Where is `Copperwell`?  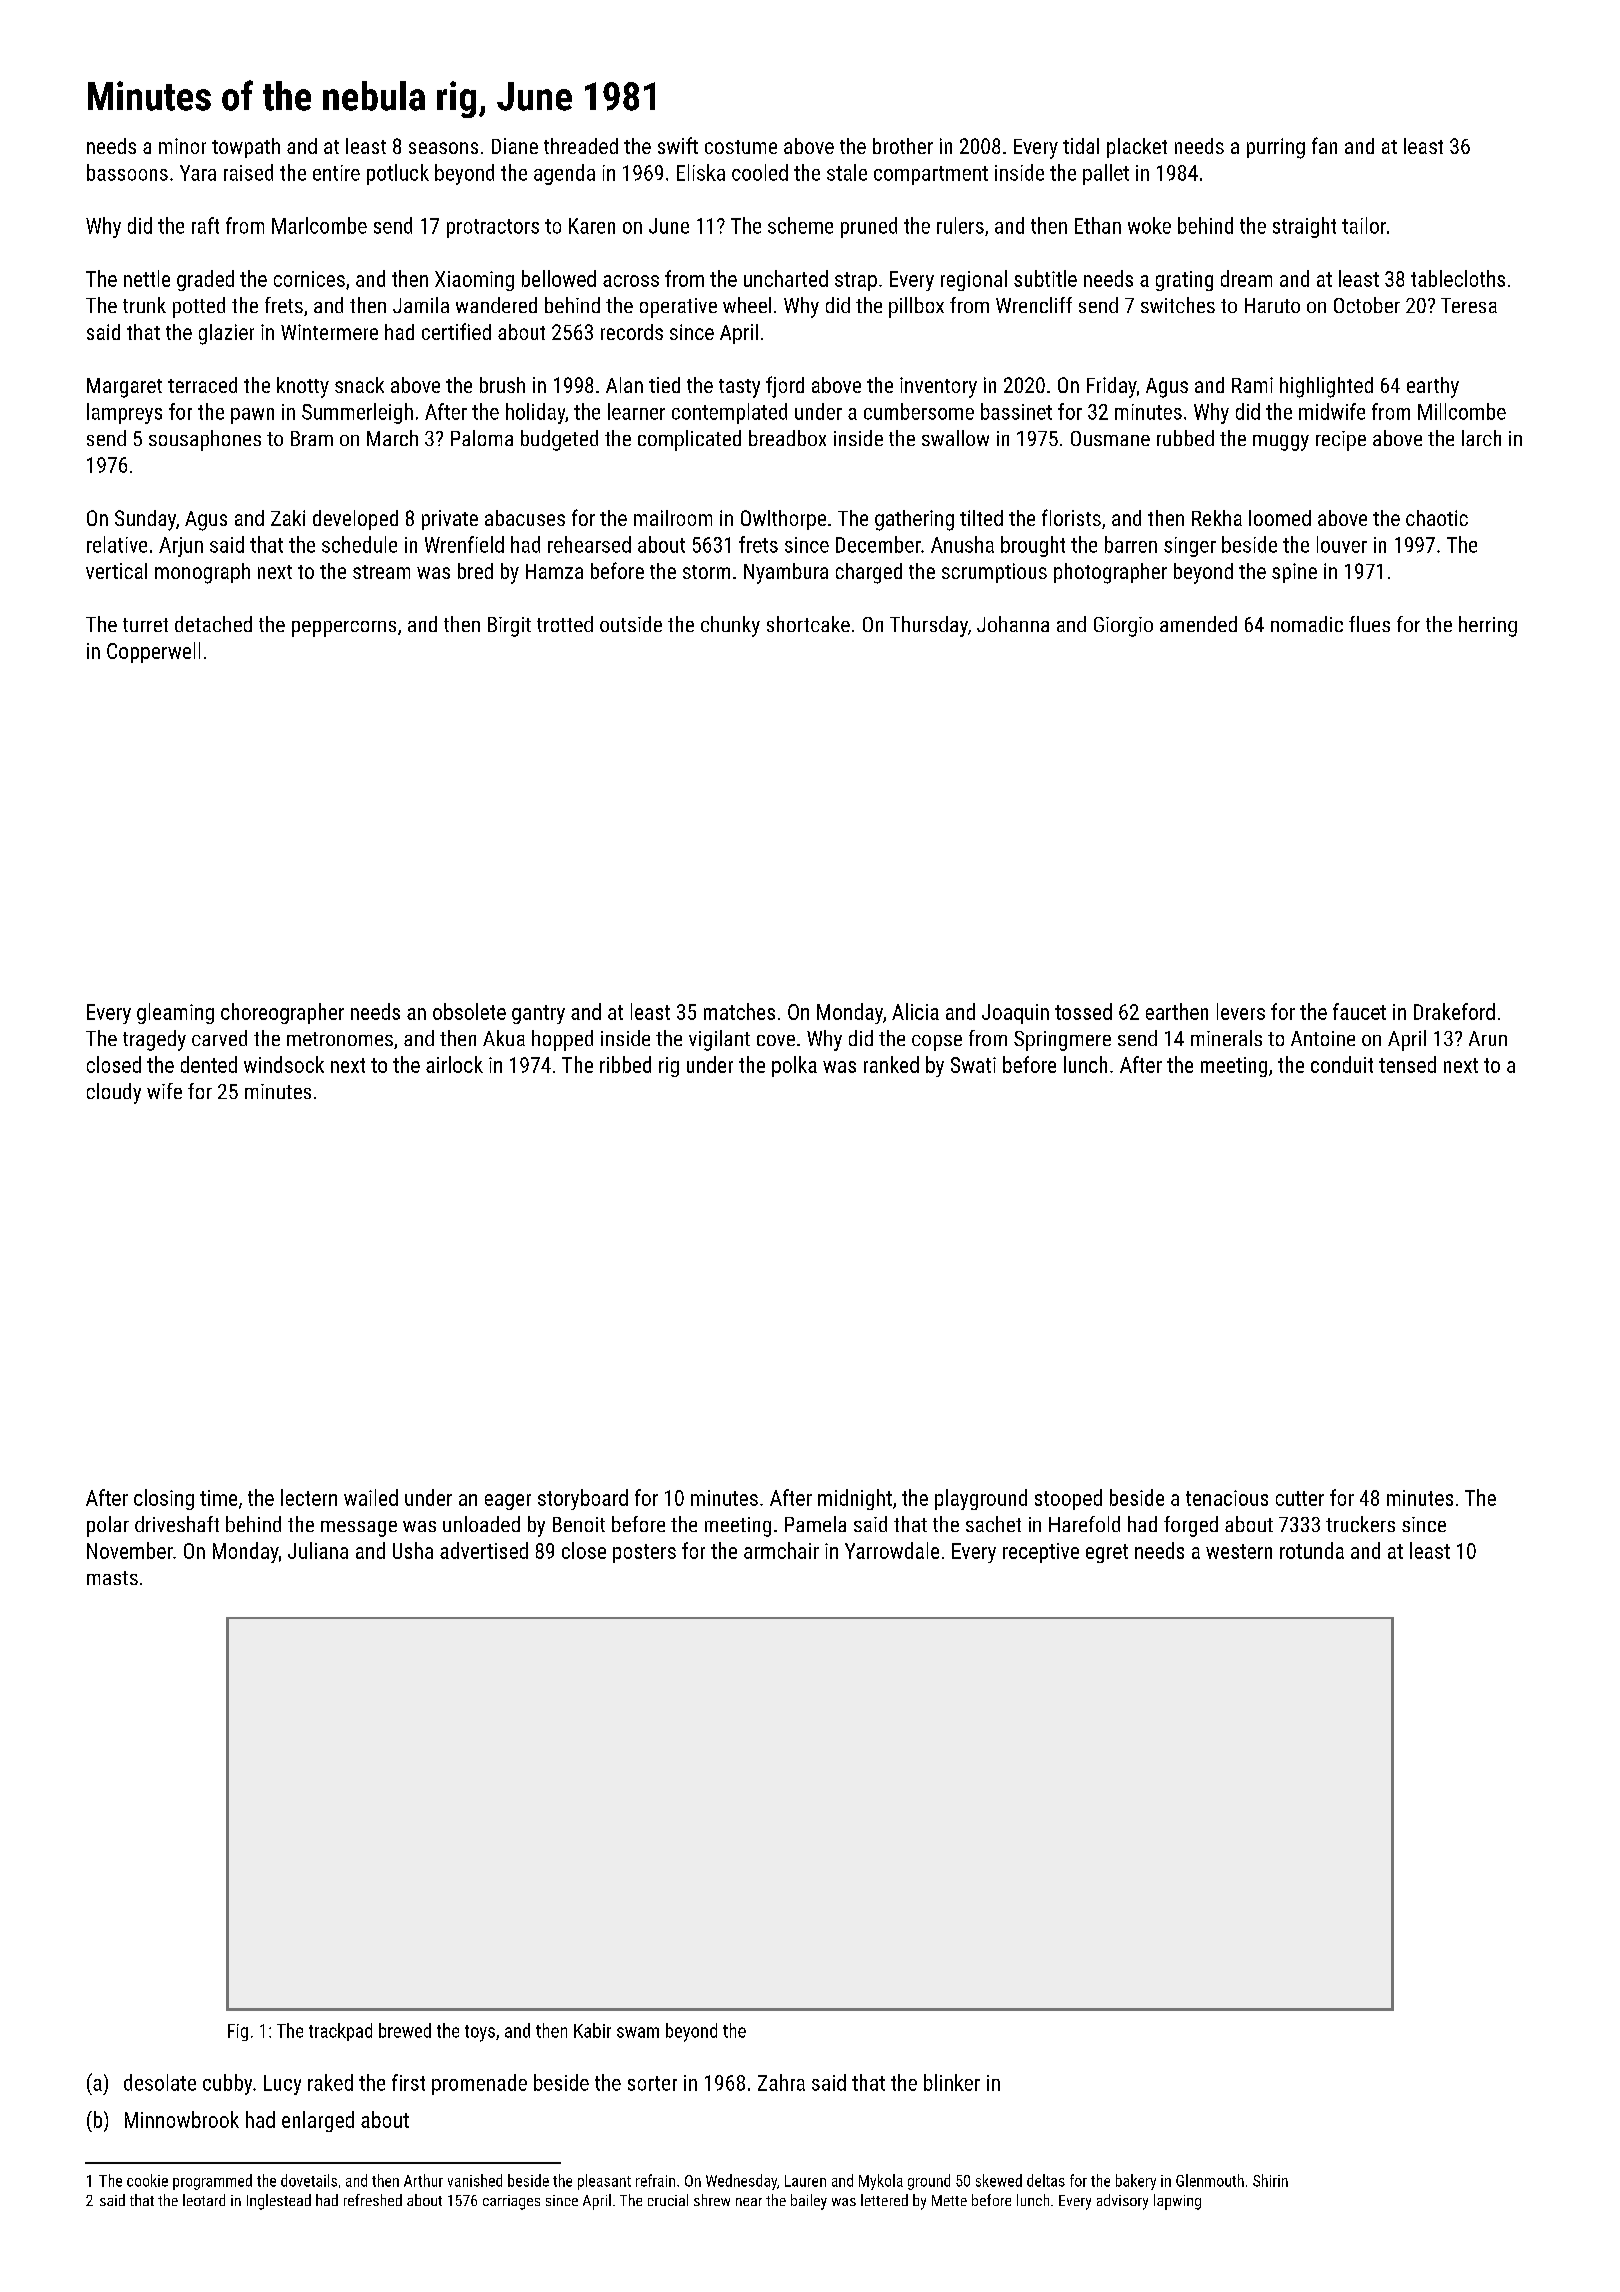
Copperwell is located at coordinates (153, 652).
